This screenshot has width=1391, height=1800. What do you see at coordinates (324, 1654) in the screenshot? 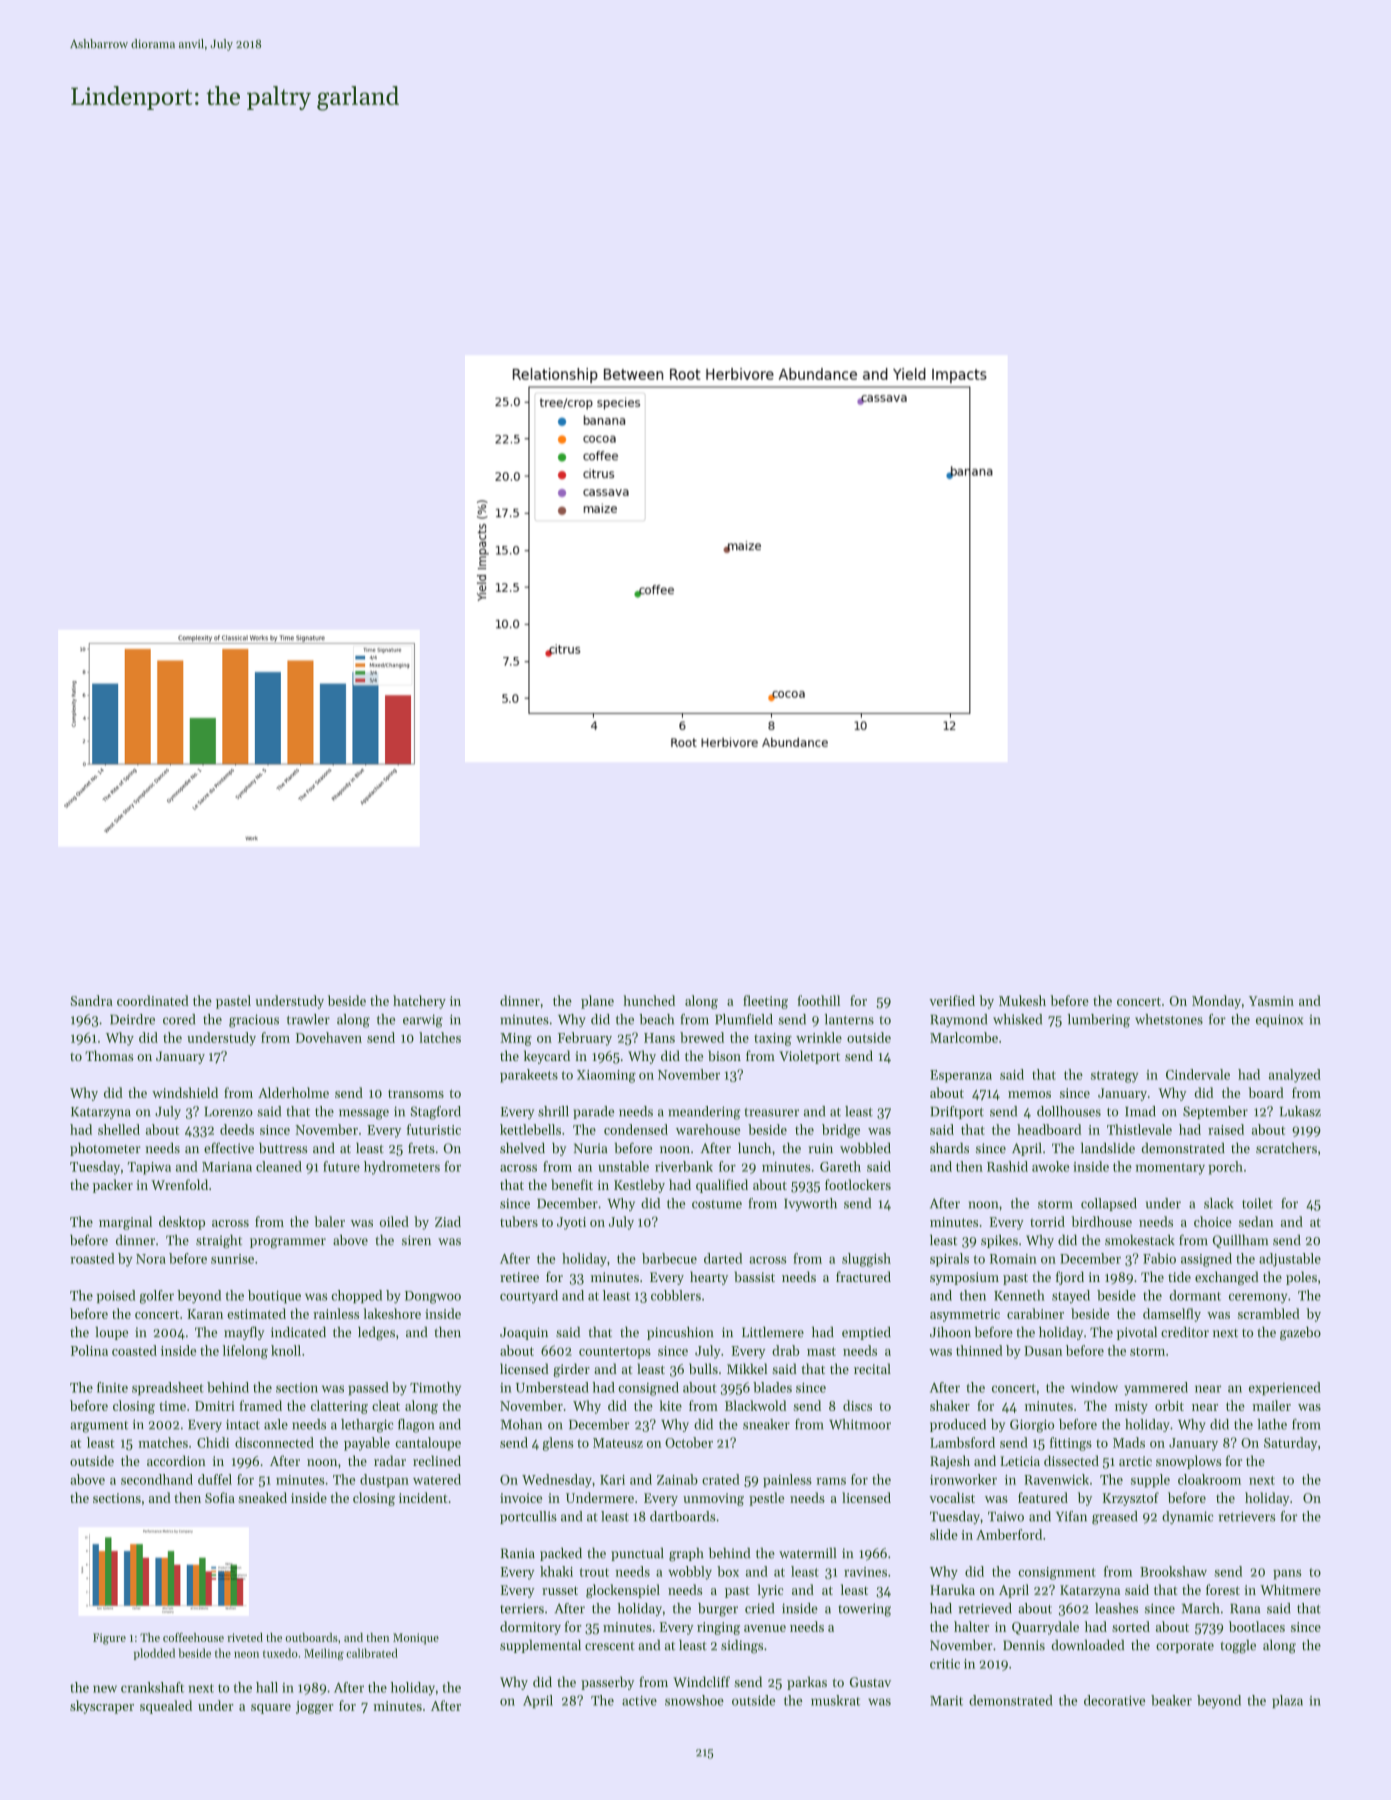
I see `Meiling` at bounding box center [324, 1654].
